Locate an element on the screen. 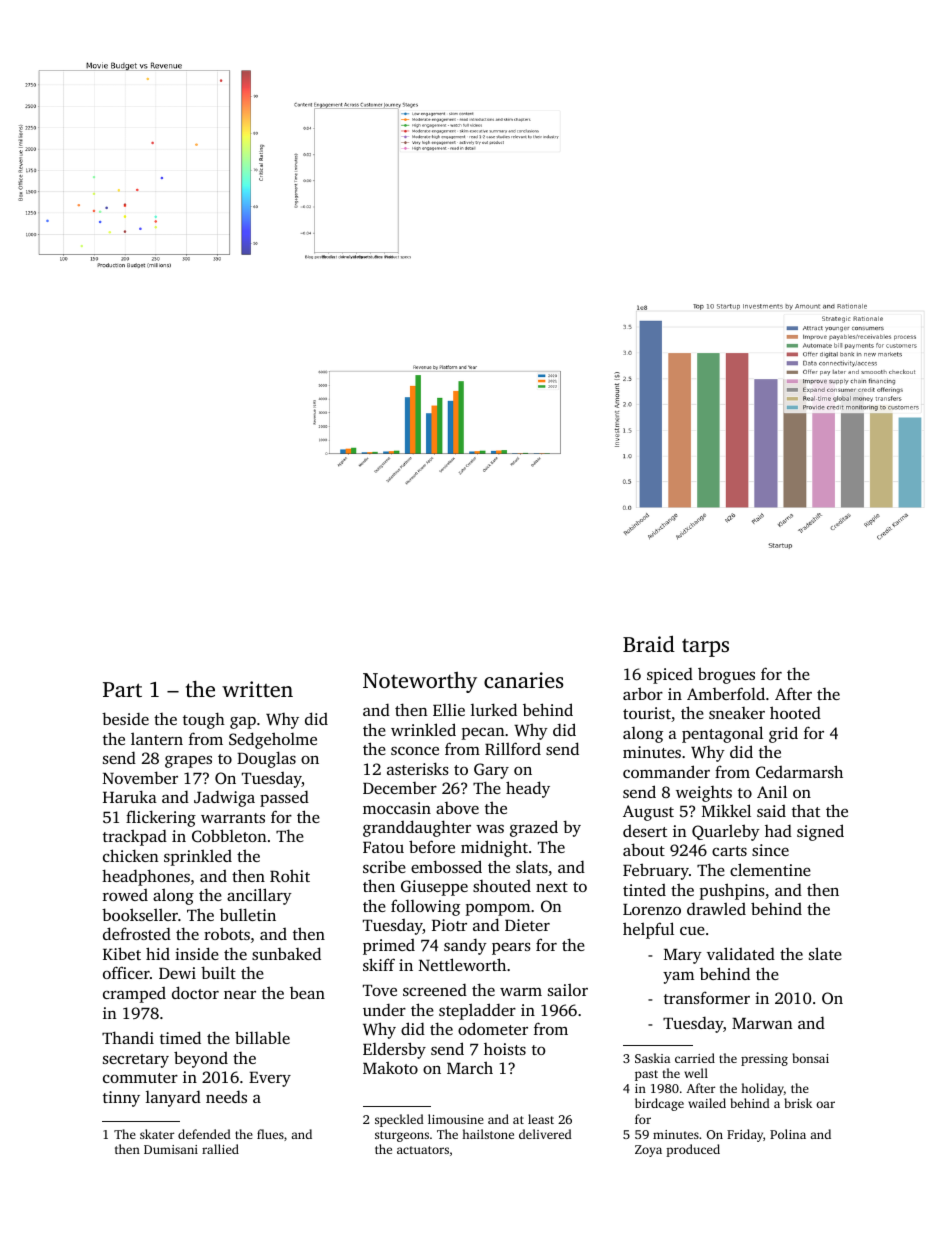  hooted is located at coordinates (795, 712).
